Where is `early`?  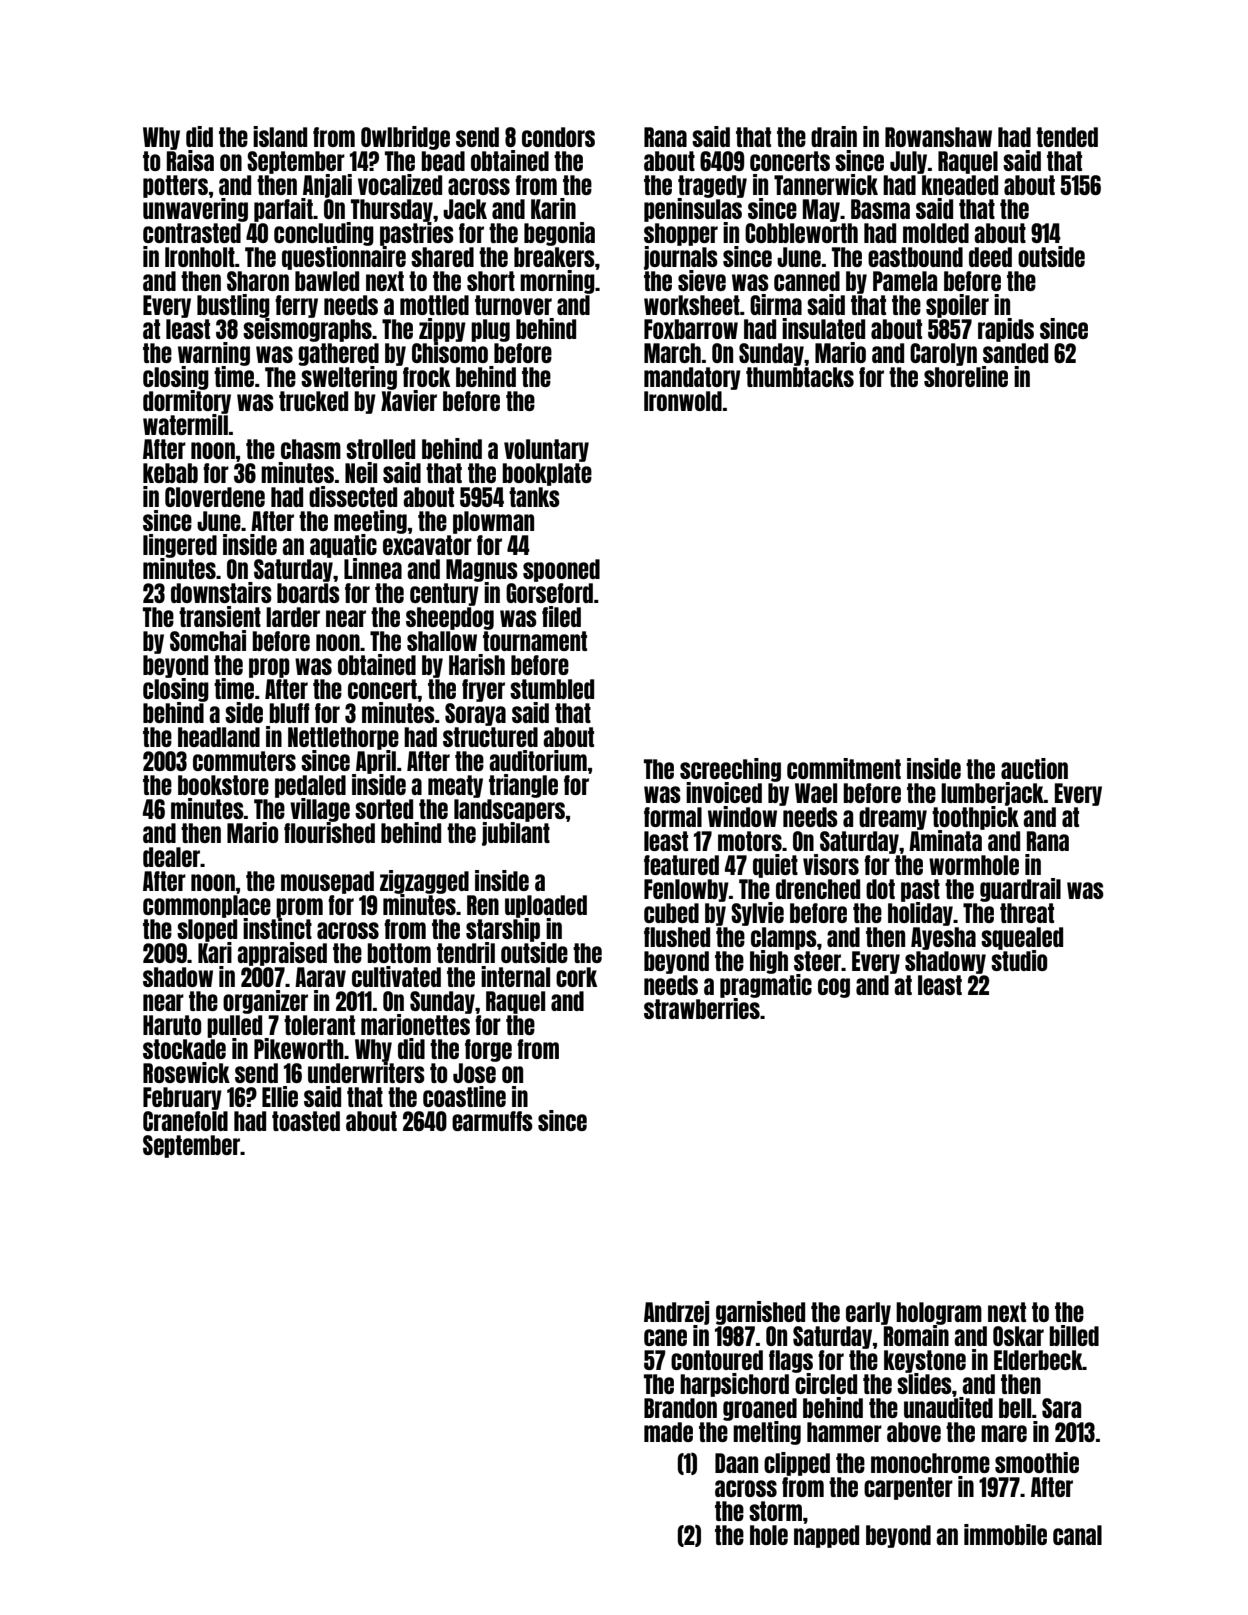 early is located at coordinates (868, 1313).
